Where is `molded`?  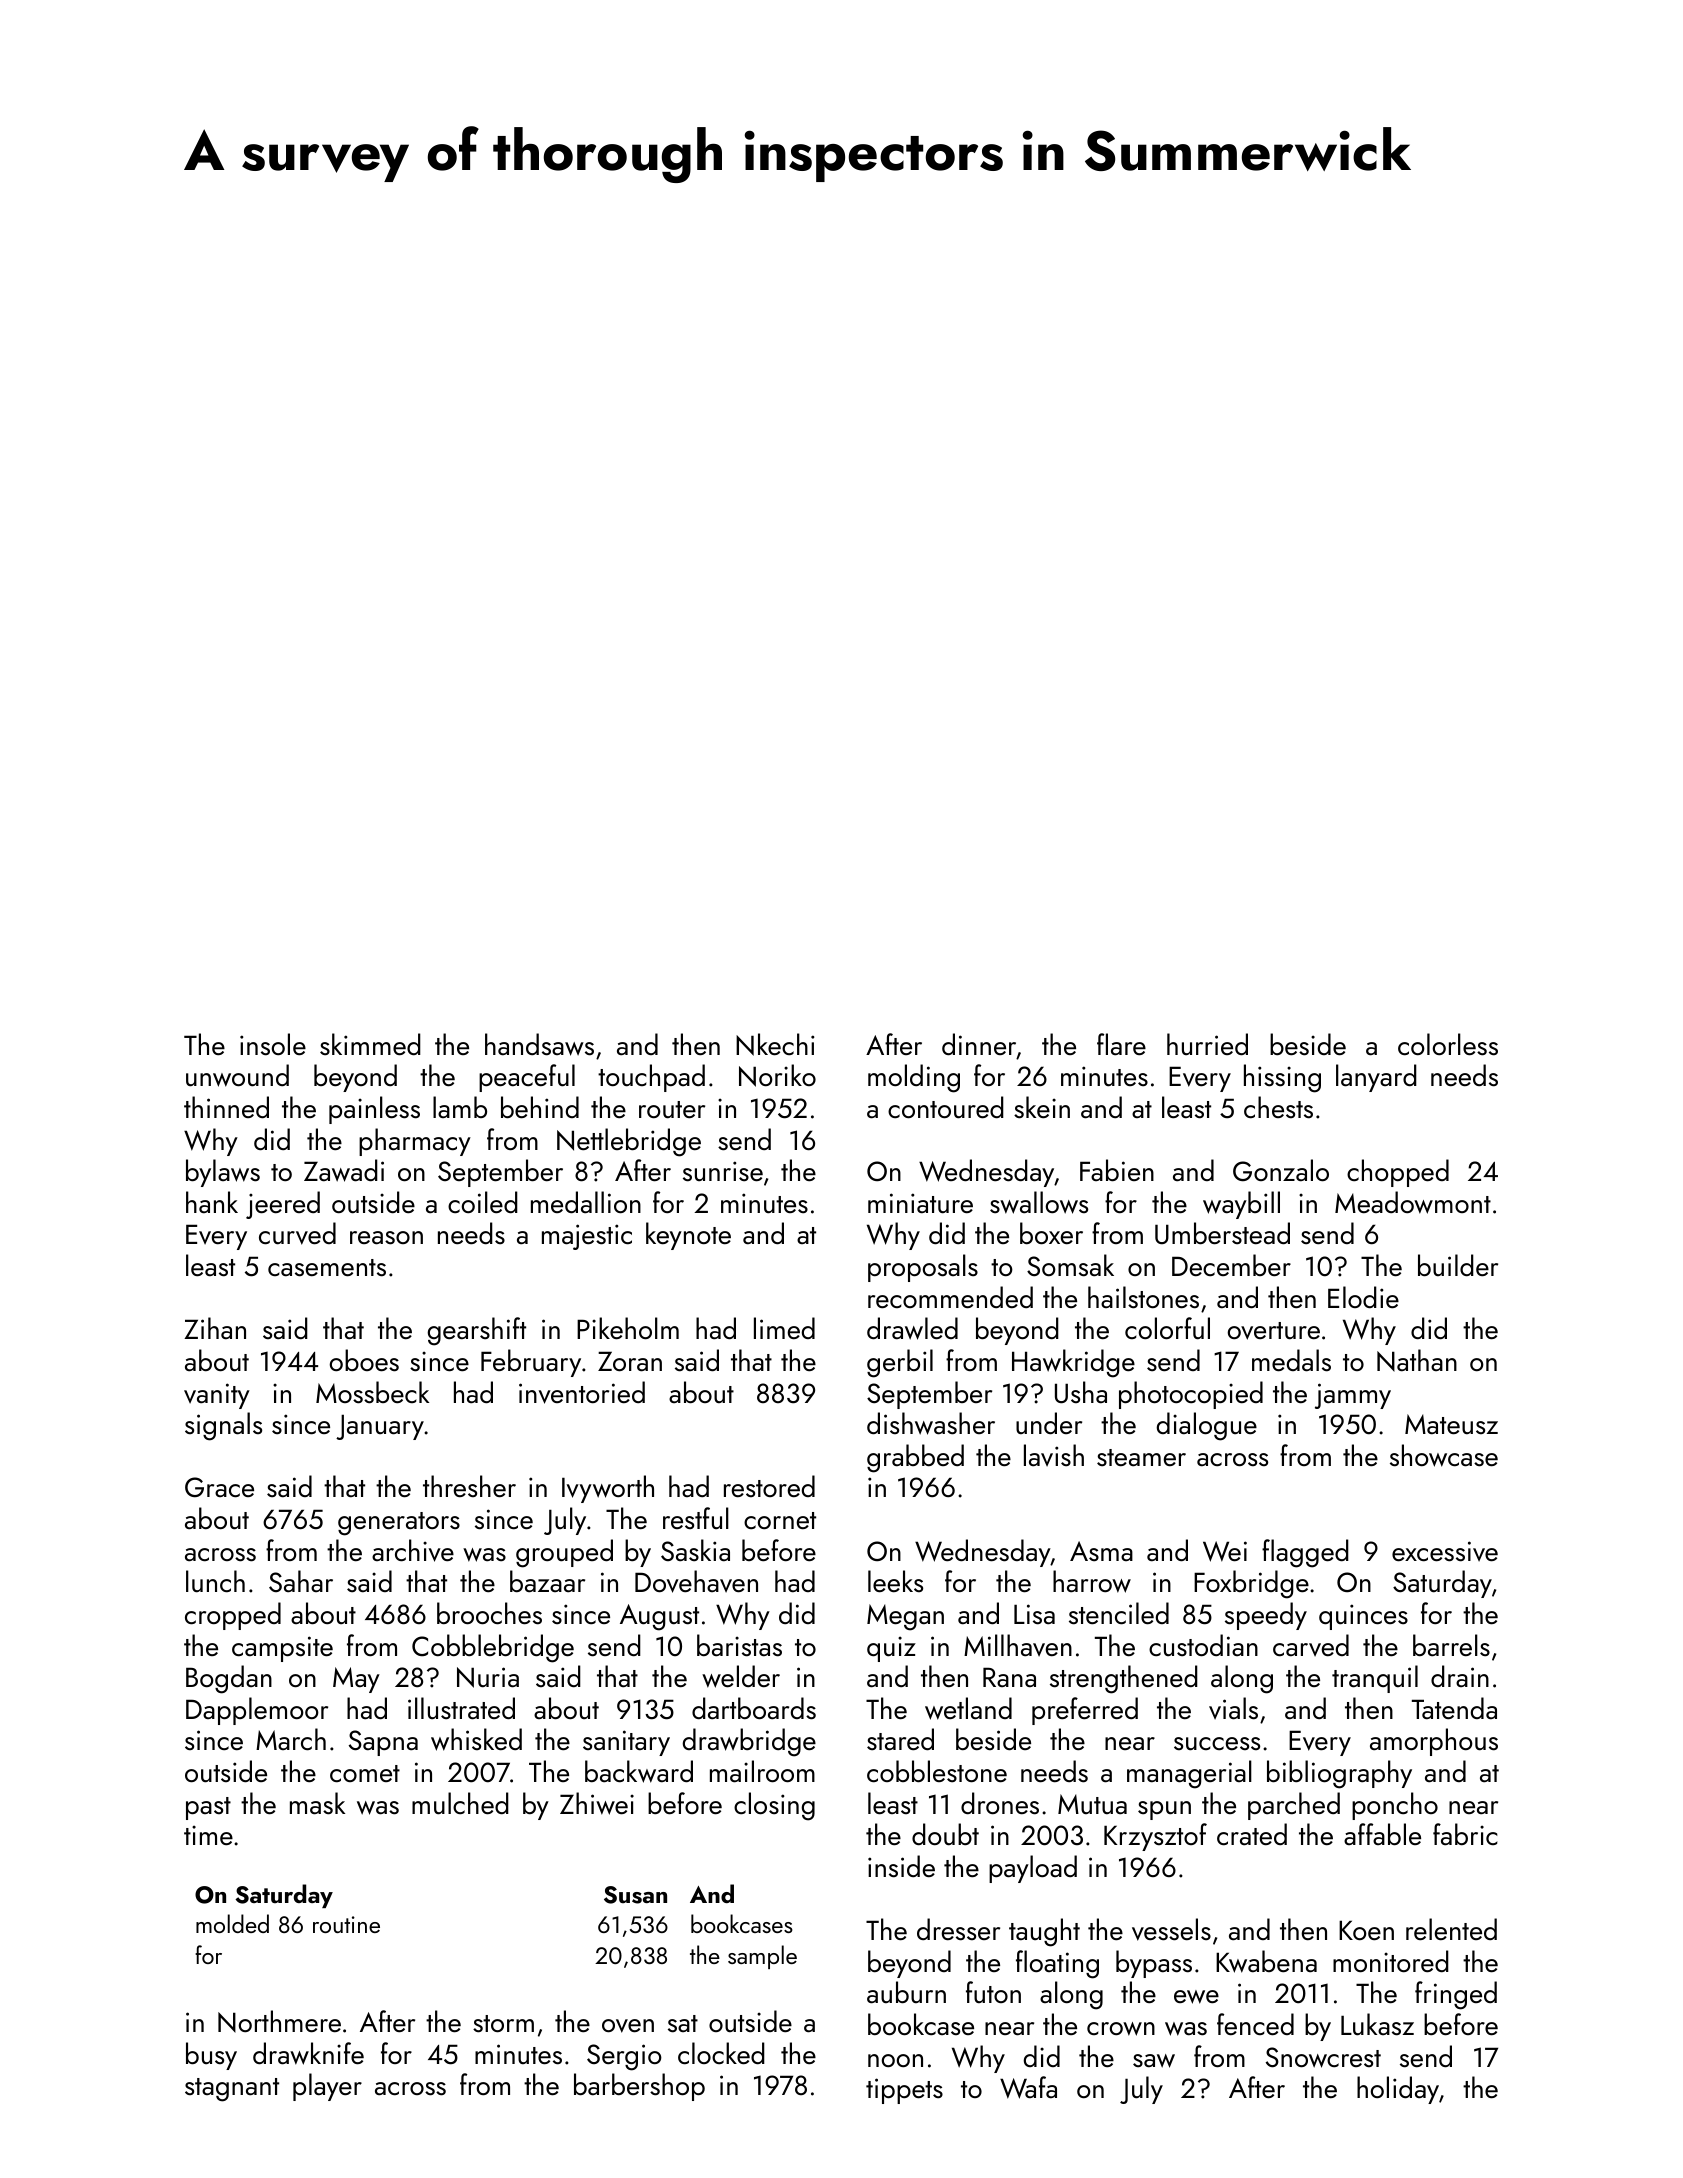 molded is located at coordinates (232, 1923).
